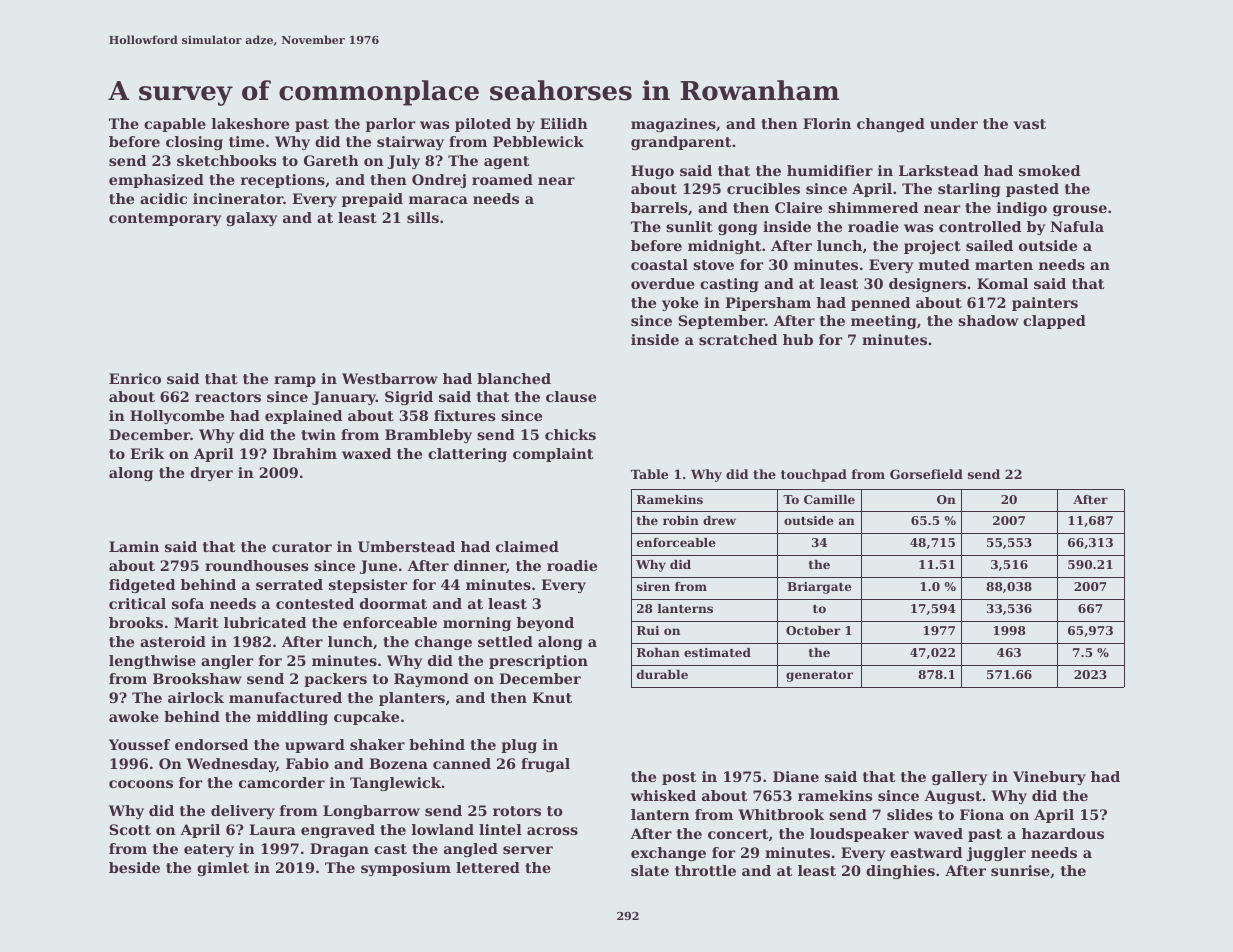 This screenshot has height=952, width=1233. What do you see at coordinates (226, 160) in the screenshot?
I see `sketchbooks` at bounding box center [226, 160].
